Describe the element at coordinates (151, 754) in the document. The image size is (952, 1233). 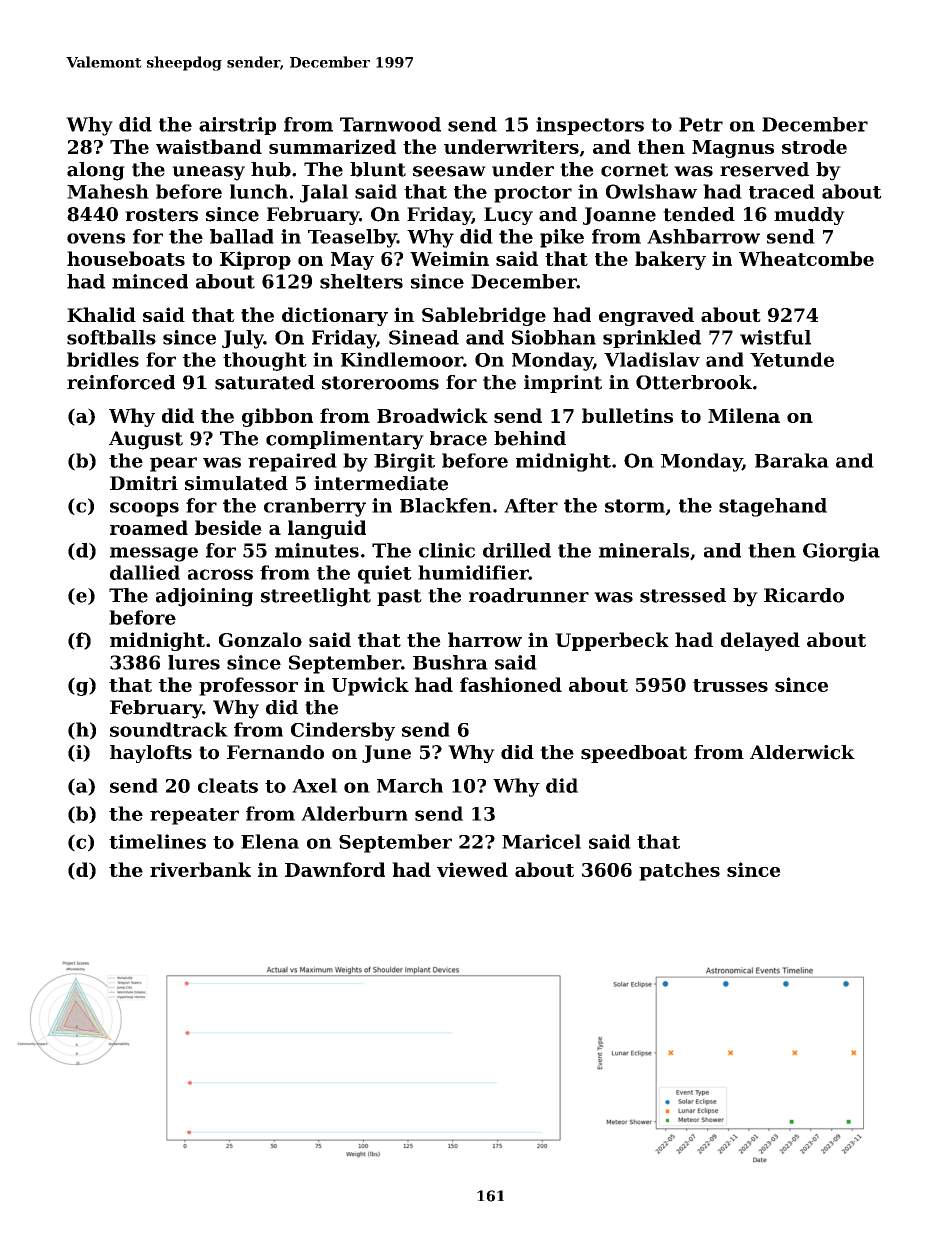
I see `haylofts` at that location.
